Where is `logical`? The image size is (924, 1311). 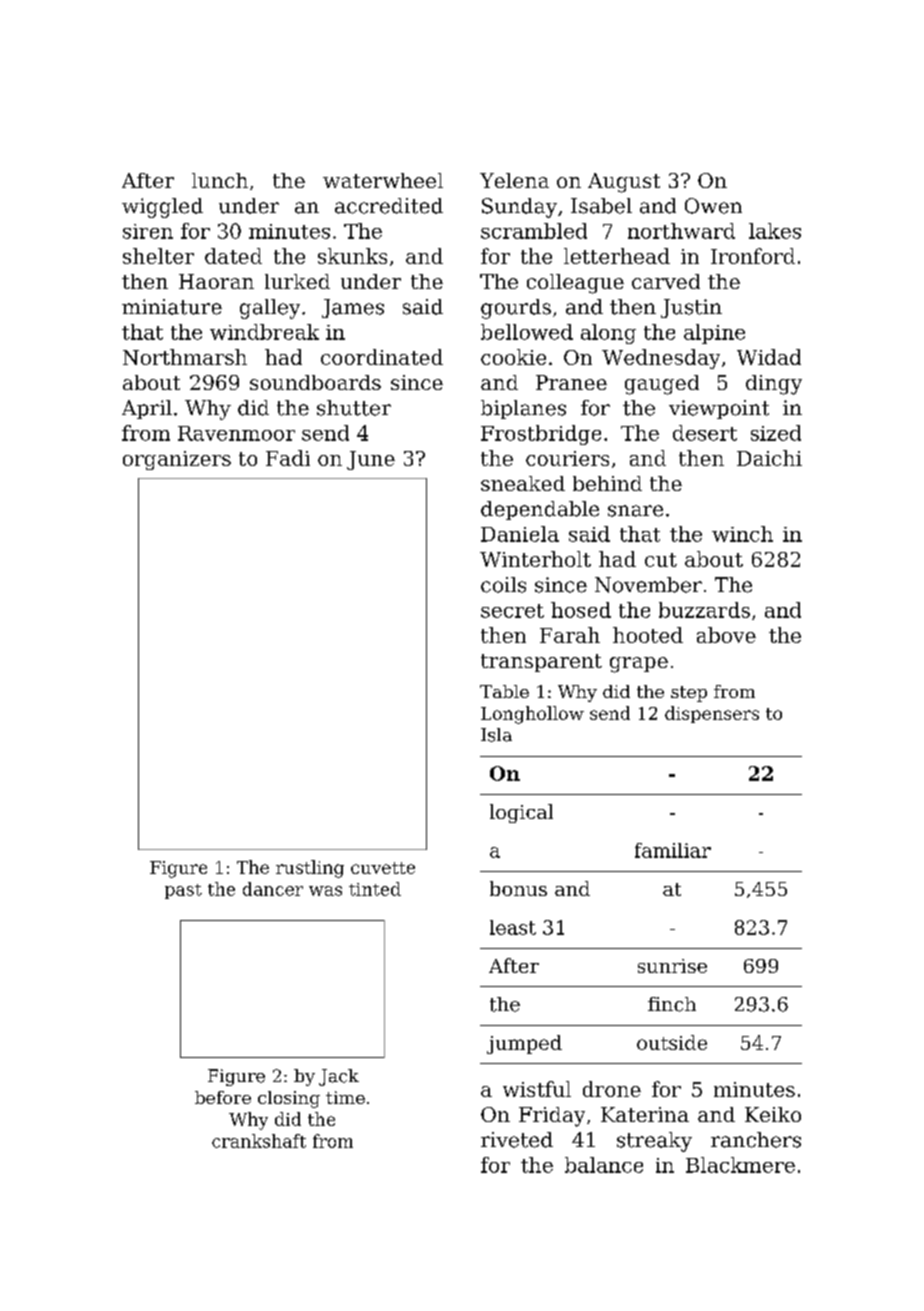 logical is located at coordinates (521, 813).
